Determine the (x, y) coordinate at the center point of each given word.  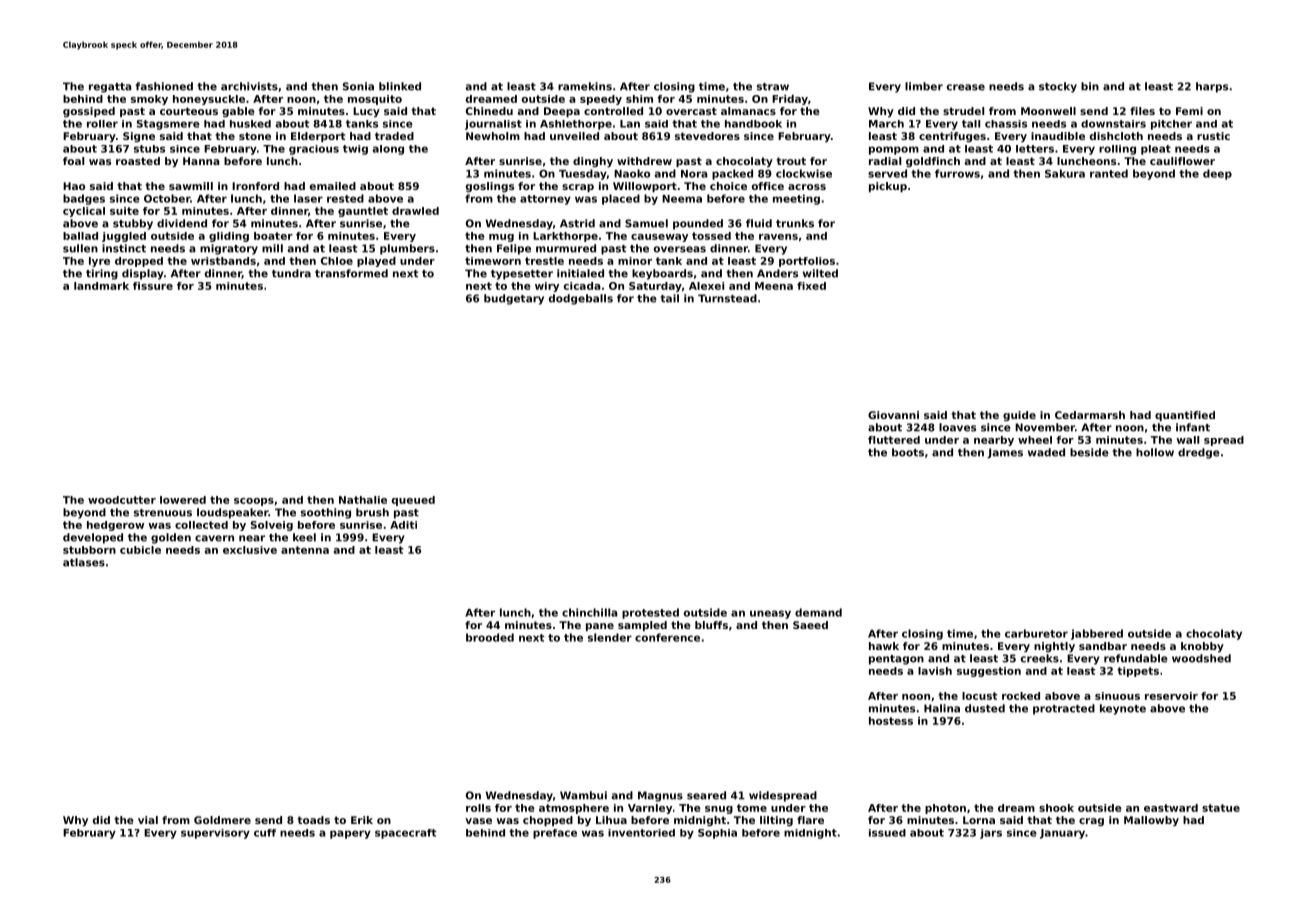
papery (350, 834)
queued (413, 501)
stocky (1058, 87)
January (1062, 834)
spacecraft (406, 834)
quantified (1185, 416)
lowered (183, 500)
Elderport (318, 137)
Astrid (577, 223)
